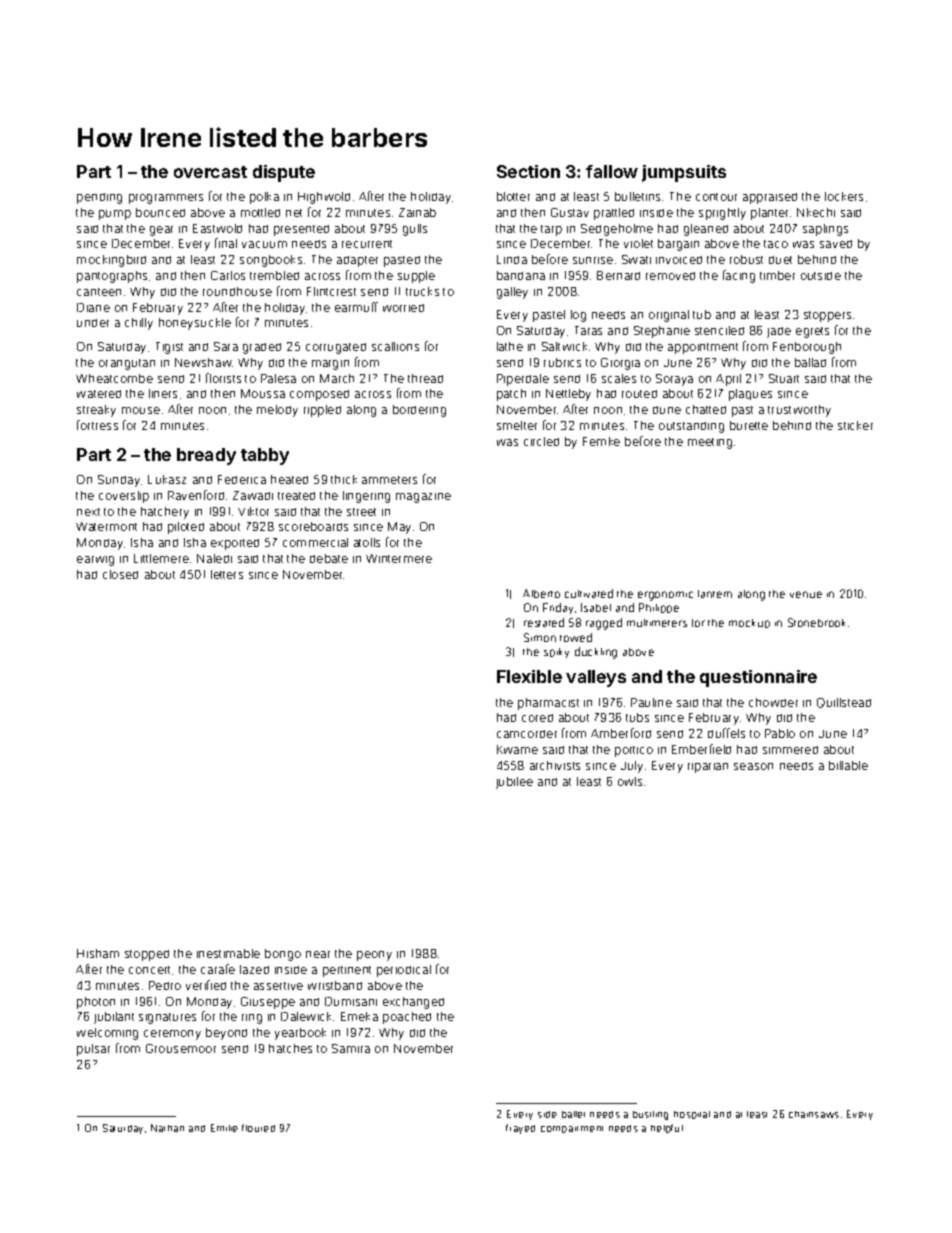  I want to click on magazine, so click(423, 498).
